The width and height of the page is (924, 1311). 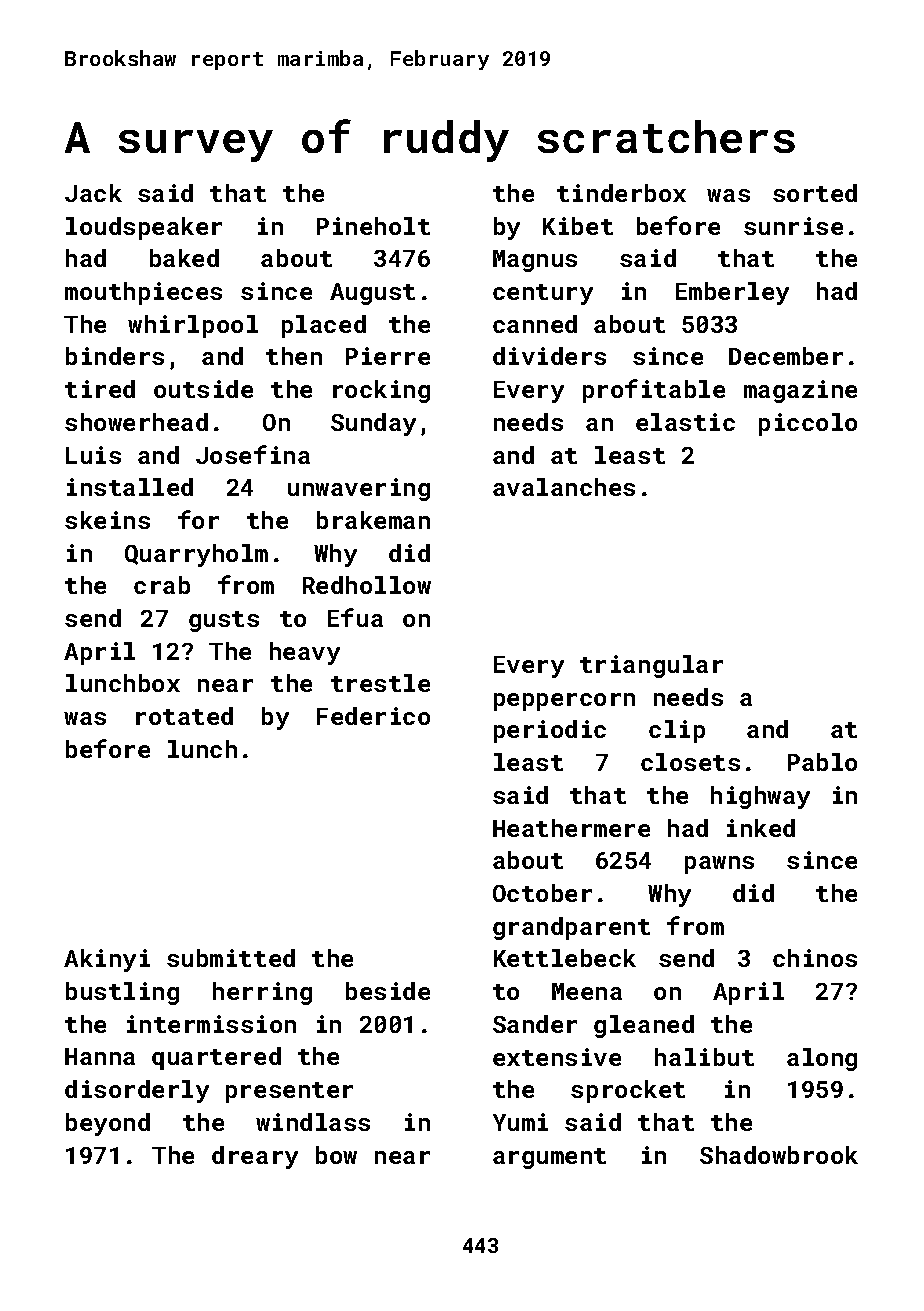 I want to click on Federico, so click(x=373, y=716).
